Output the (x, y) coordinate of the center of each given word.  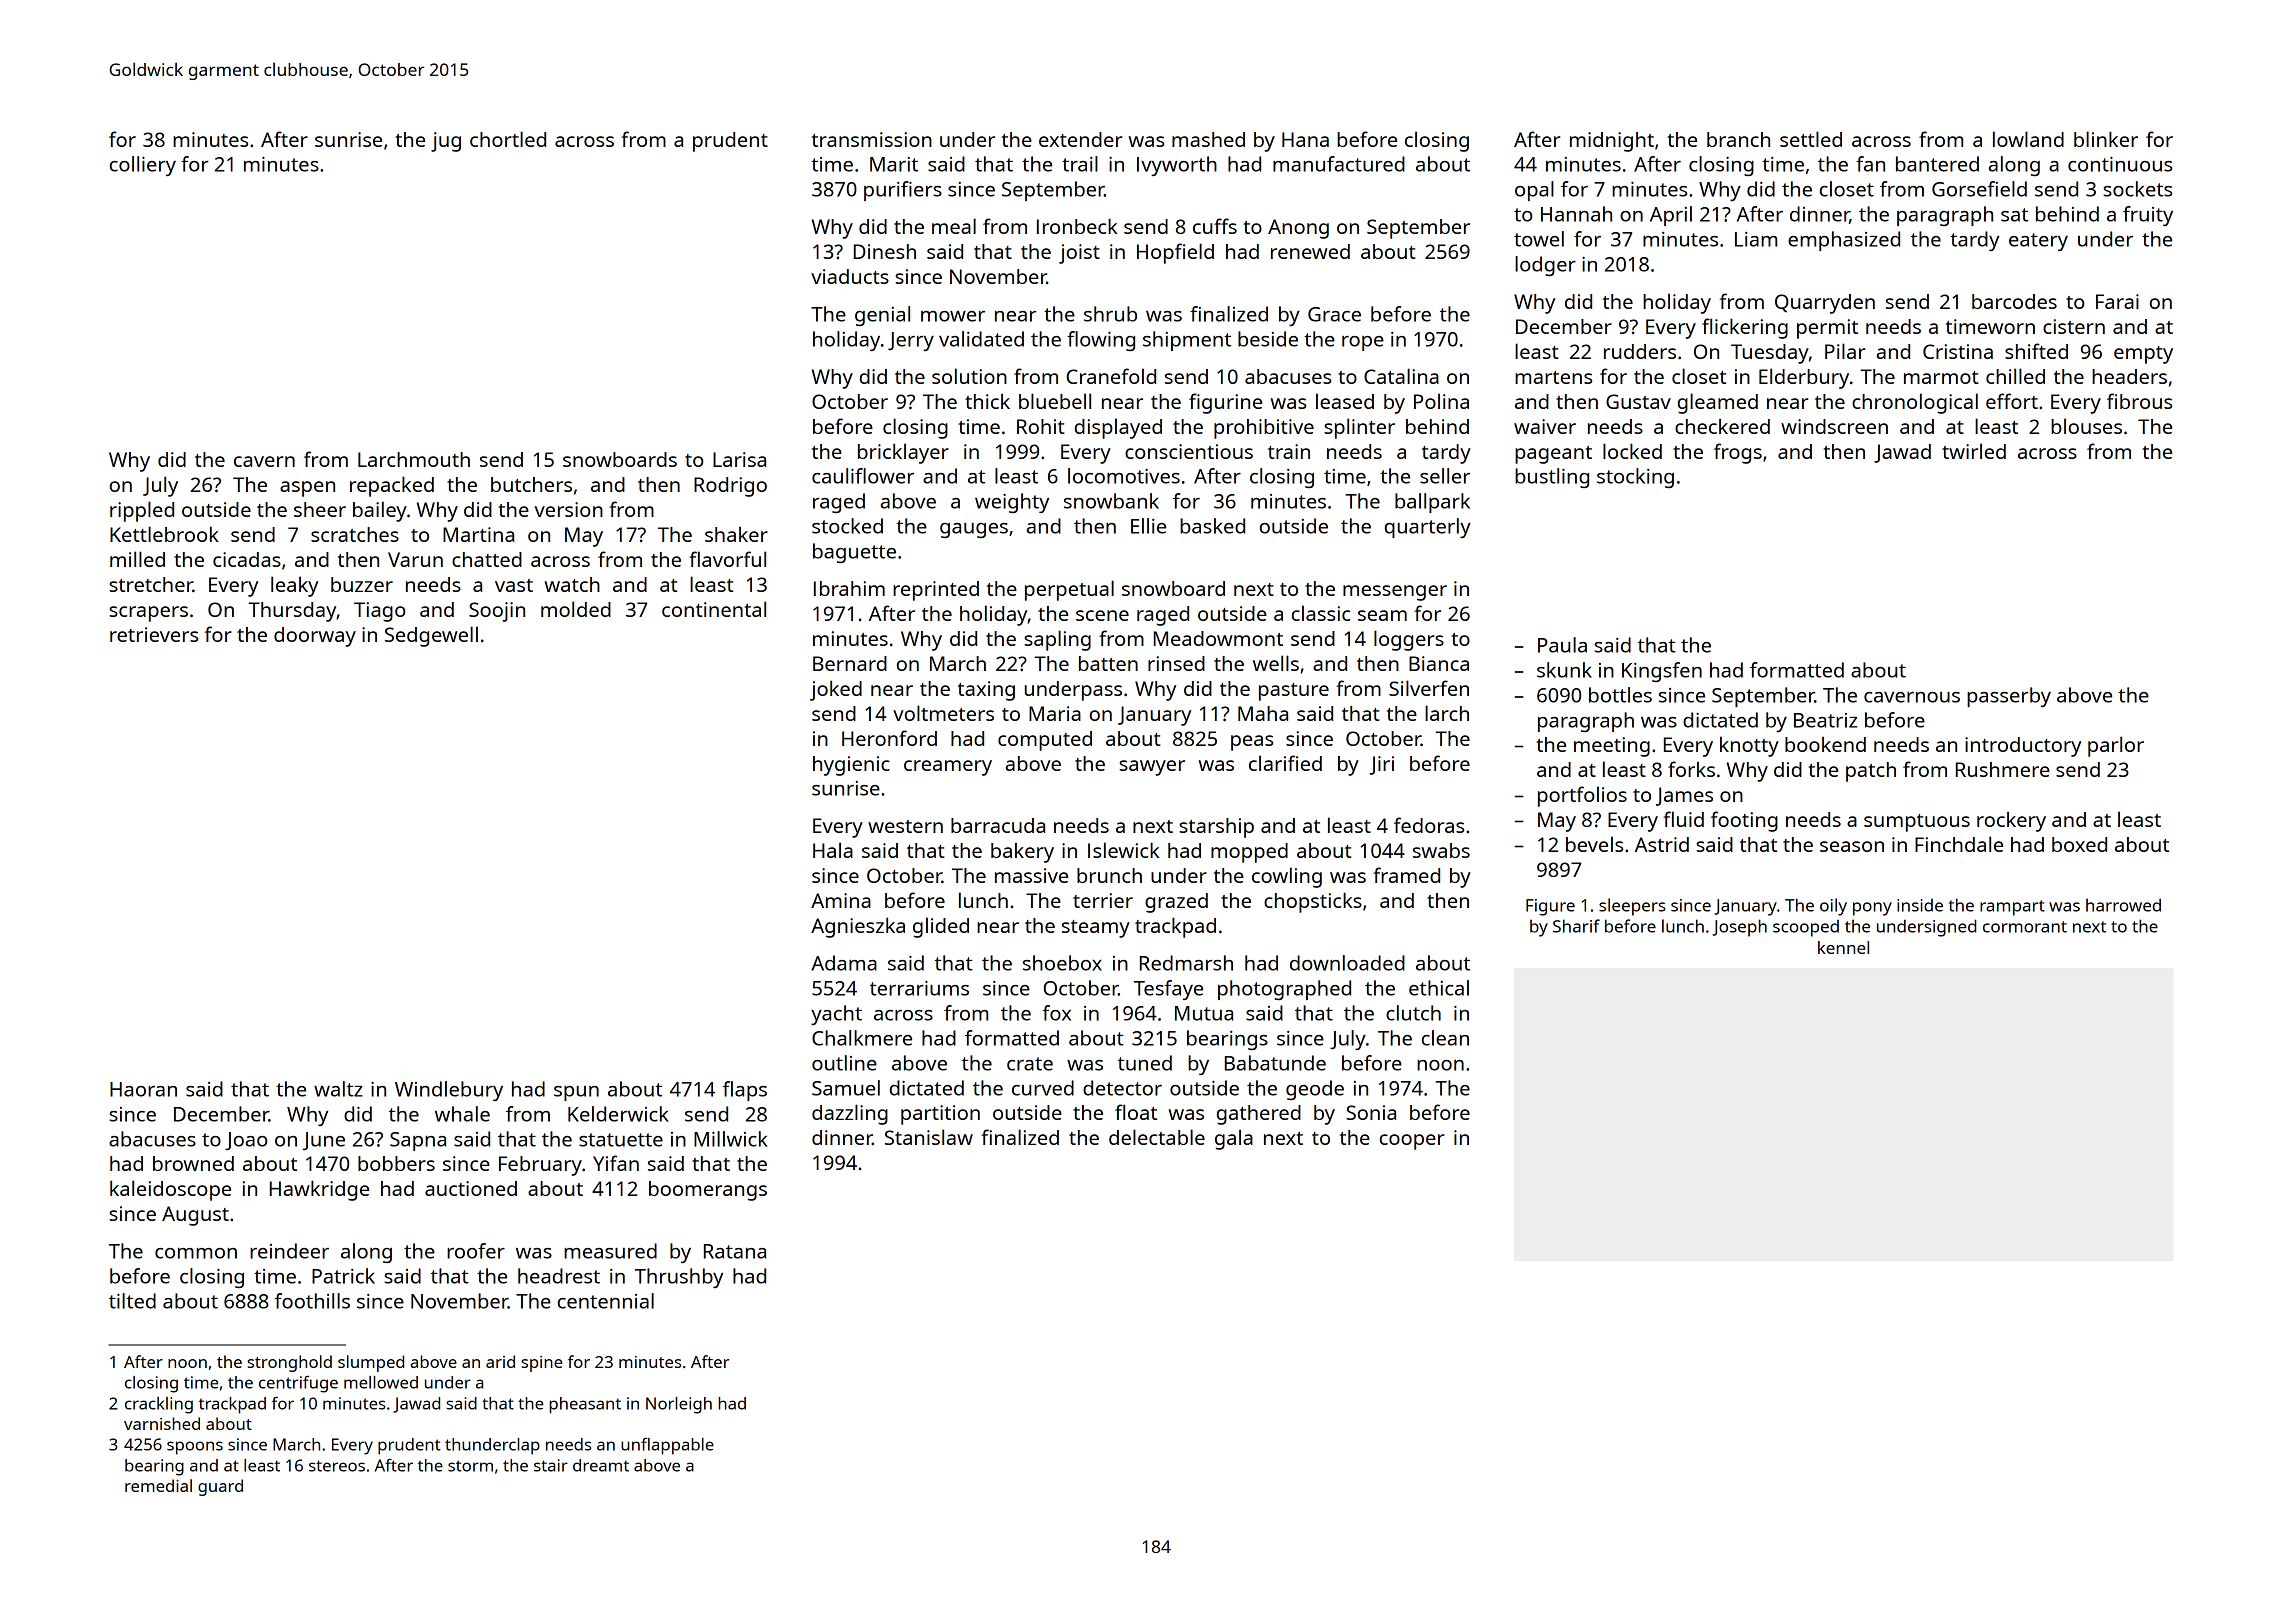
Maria (1055, 713)
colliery (143, 166)
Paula (1562, 645)
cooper (1412, 1142)
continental (714, 609)
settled (1811, 139)
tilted (132, 1301)
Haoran (143, 1089)
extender (1080, 139)
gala (1234, 1139)
